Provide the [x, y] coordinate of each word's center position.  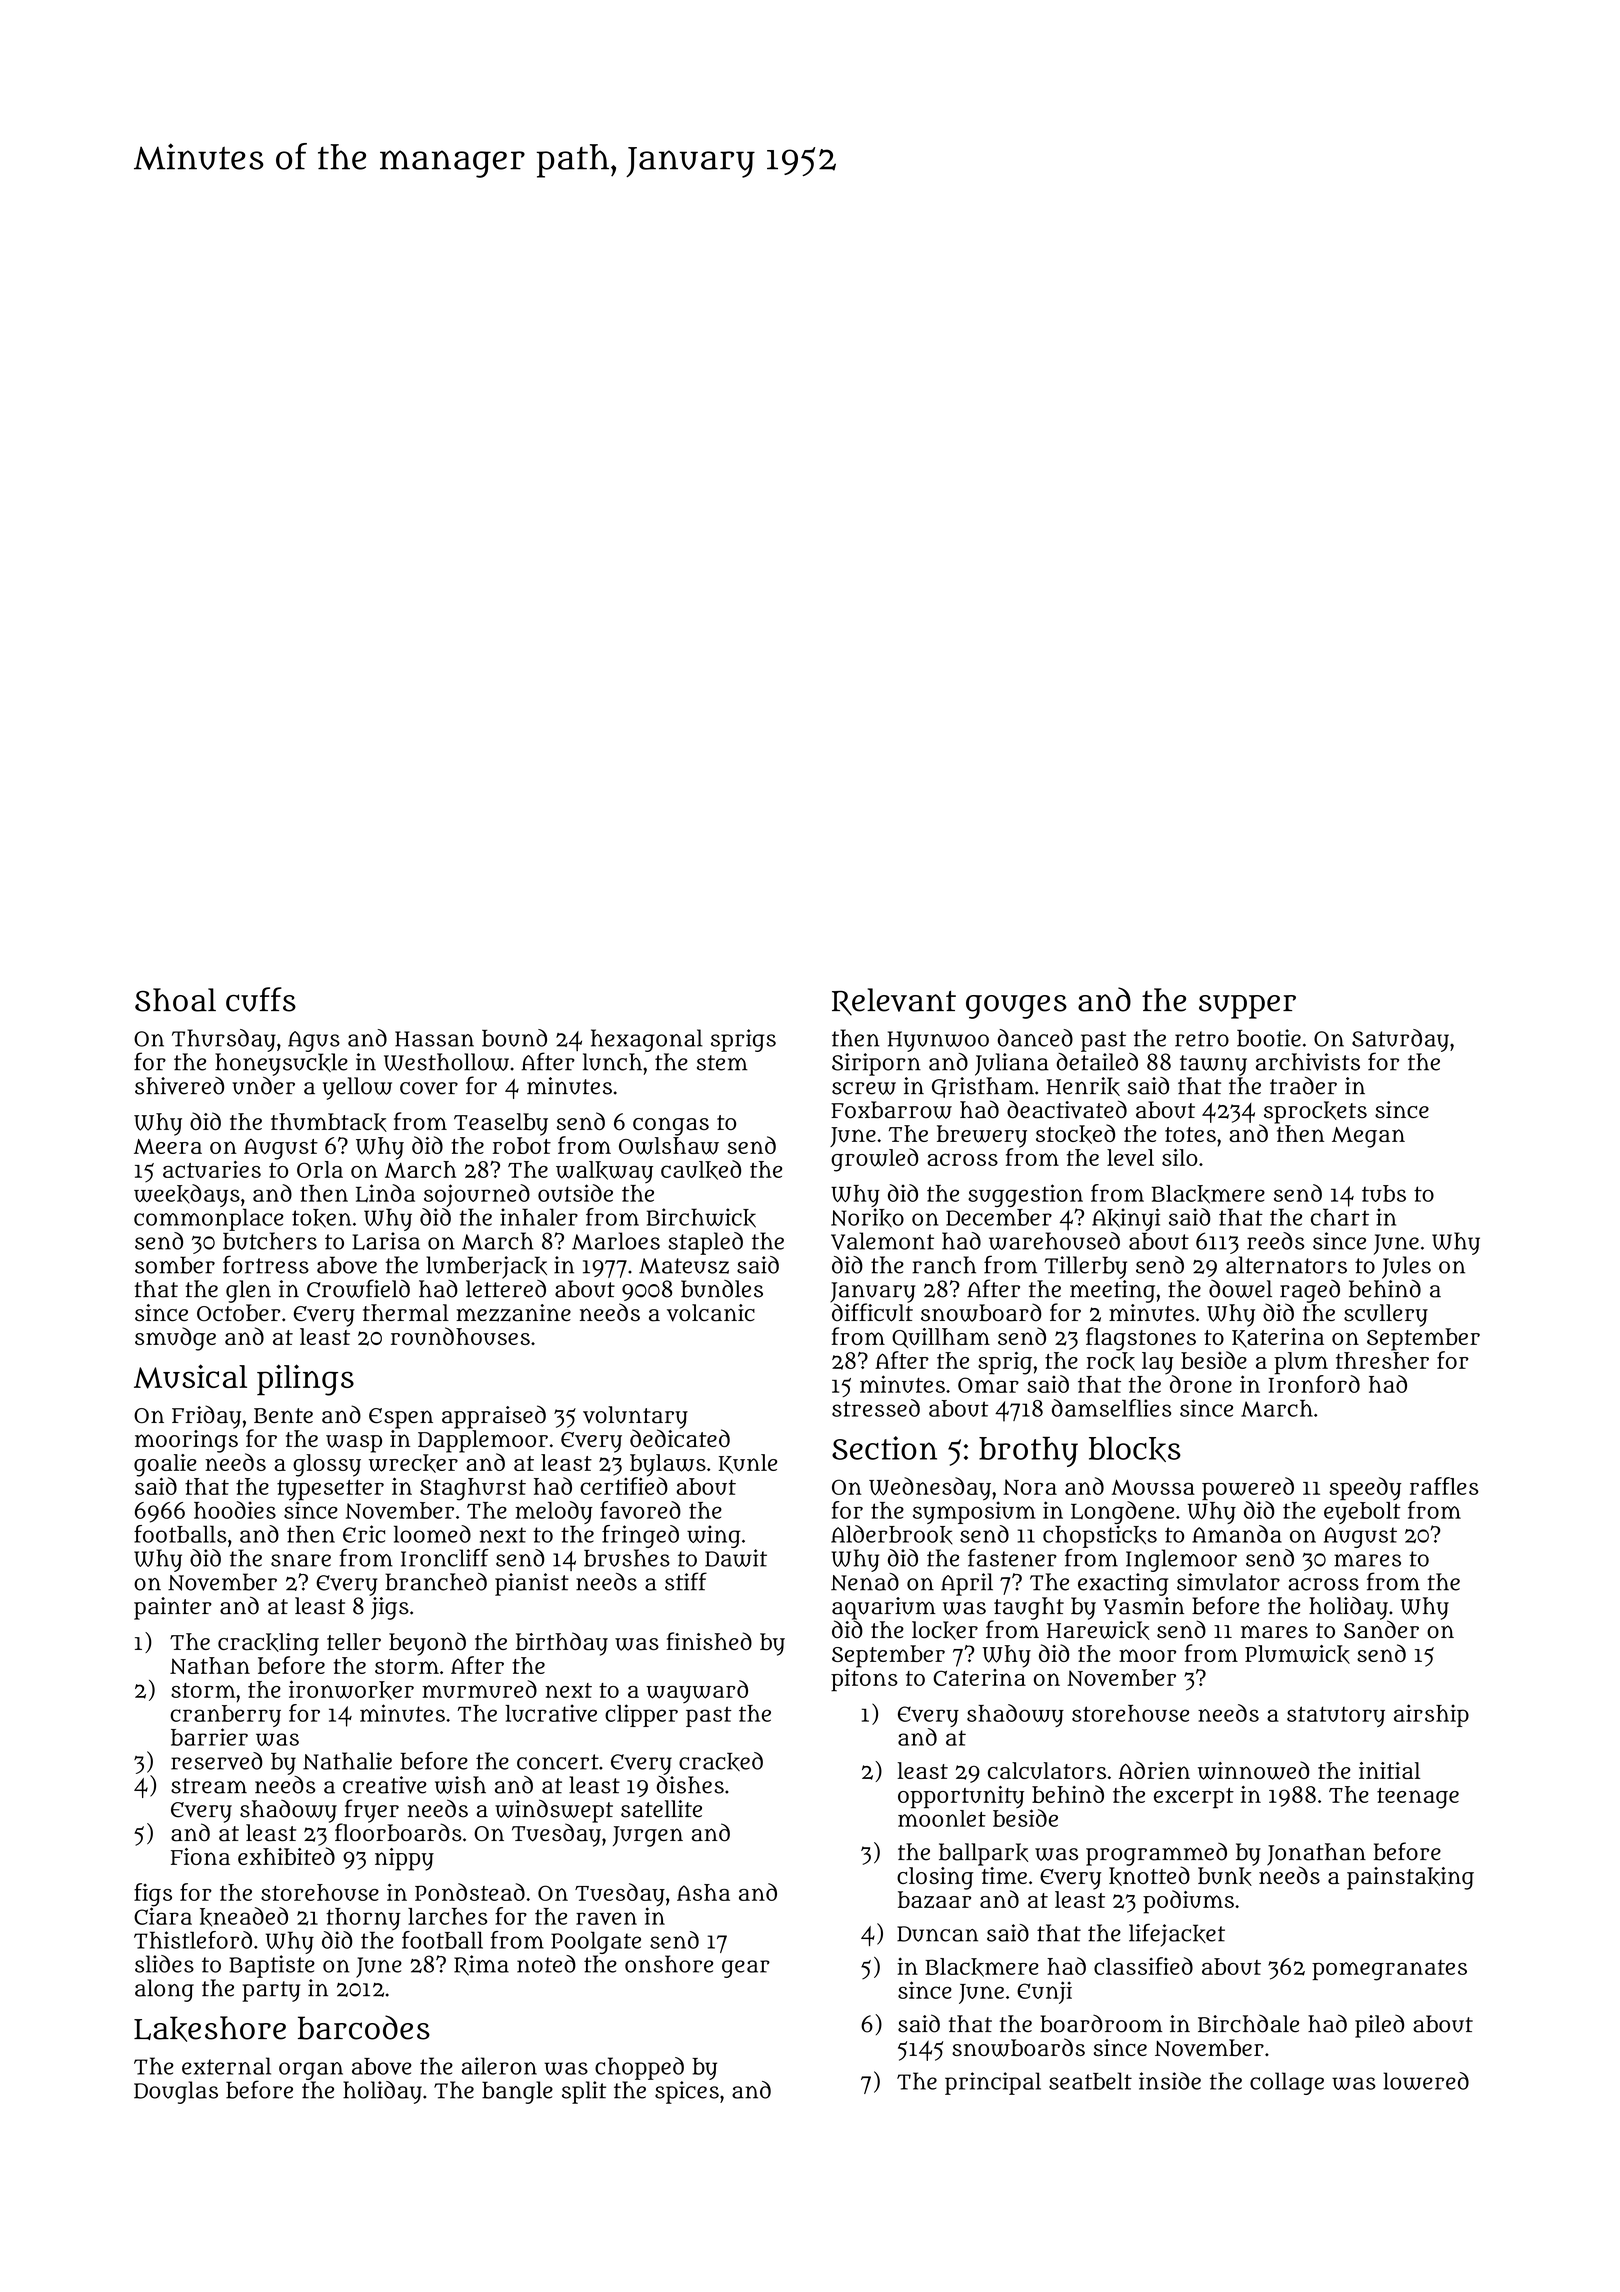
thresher [1382, 1360]
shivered [179, 1086]
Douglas [176, 2092]
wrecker [413, 1463]
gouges [1016, 1007]
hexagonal [647, 1040]
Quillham [941, 1338]
